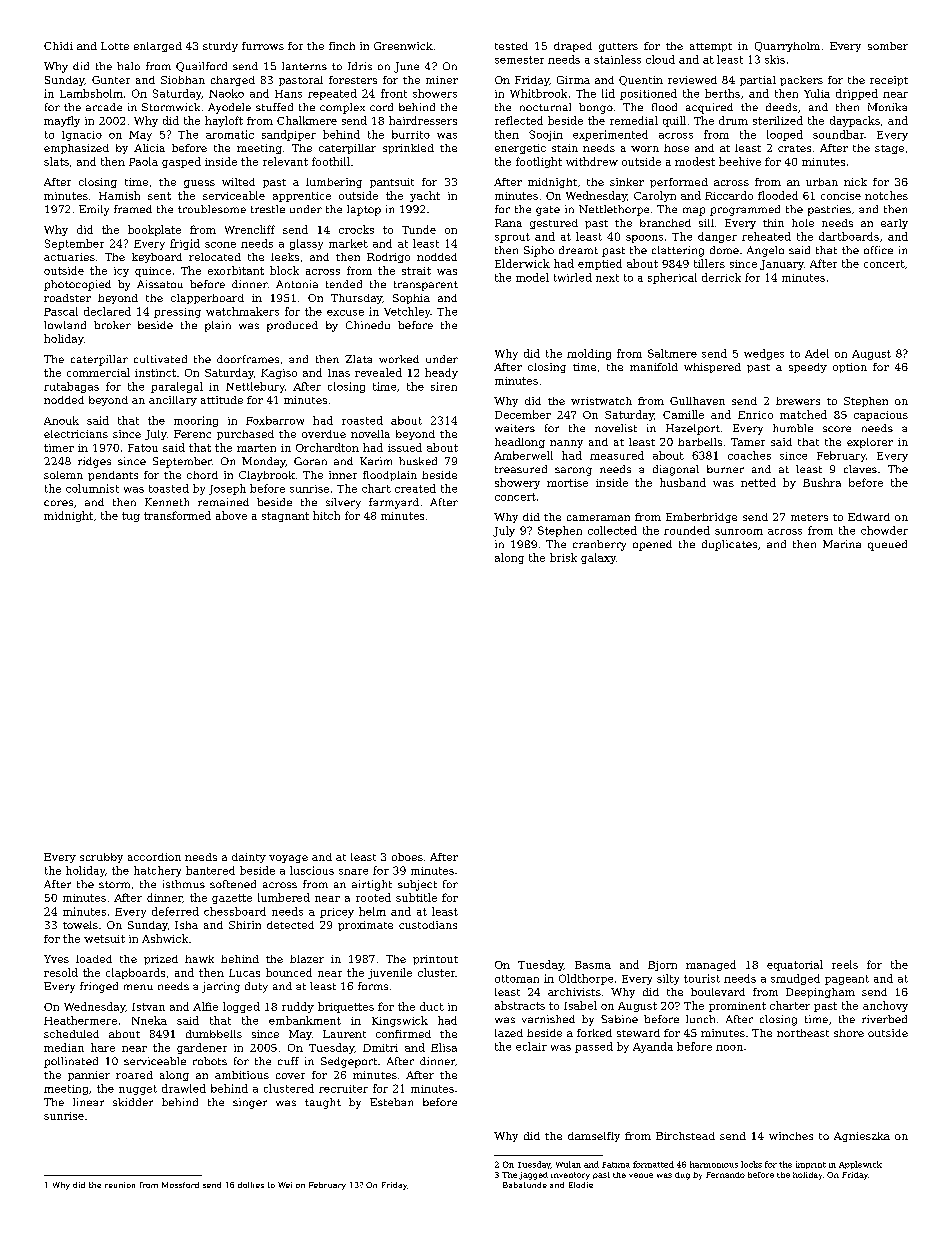 The height and width of the screenshot is (1233, 952). Describe the element at coordinates (532, 277) in the screenshot. I see `model` at that location.
